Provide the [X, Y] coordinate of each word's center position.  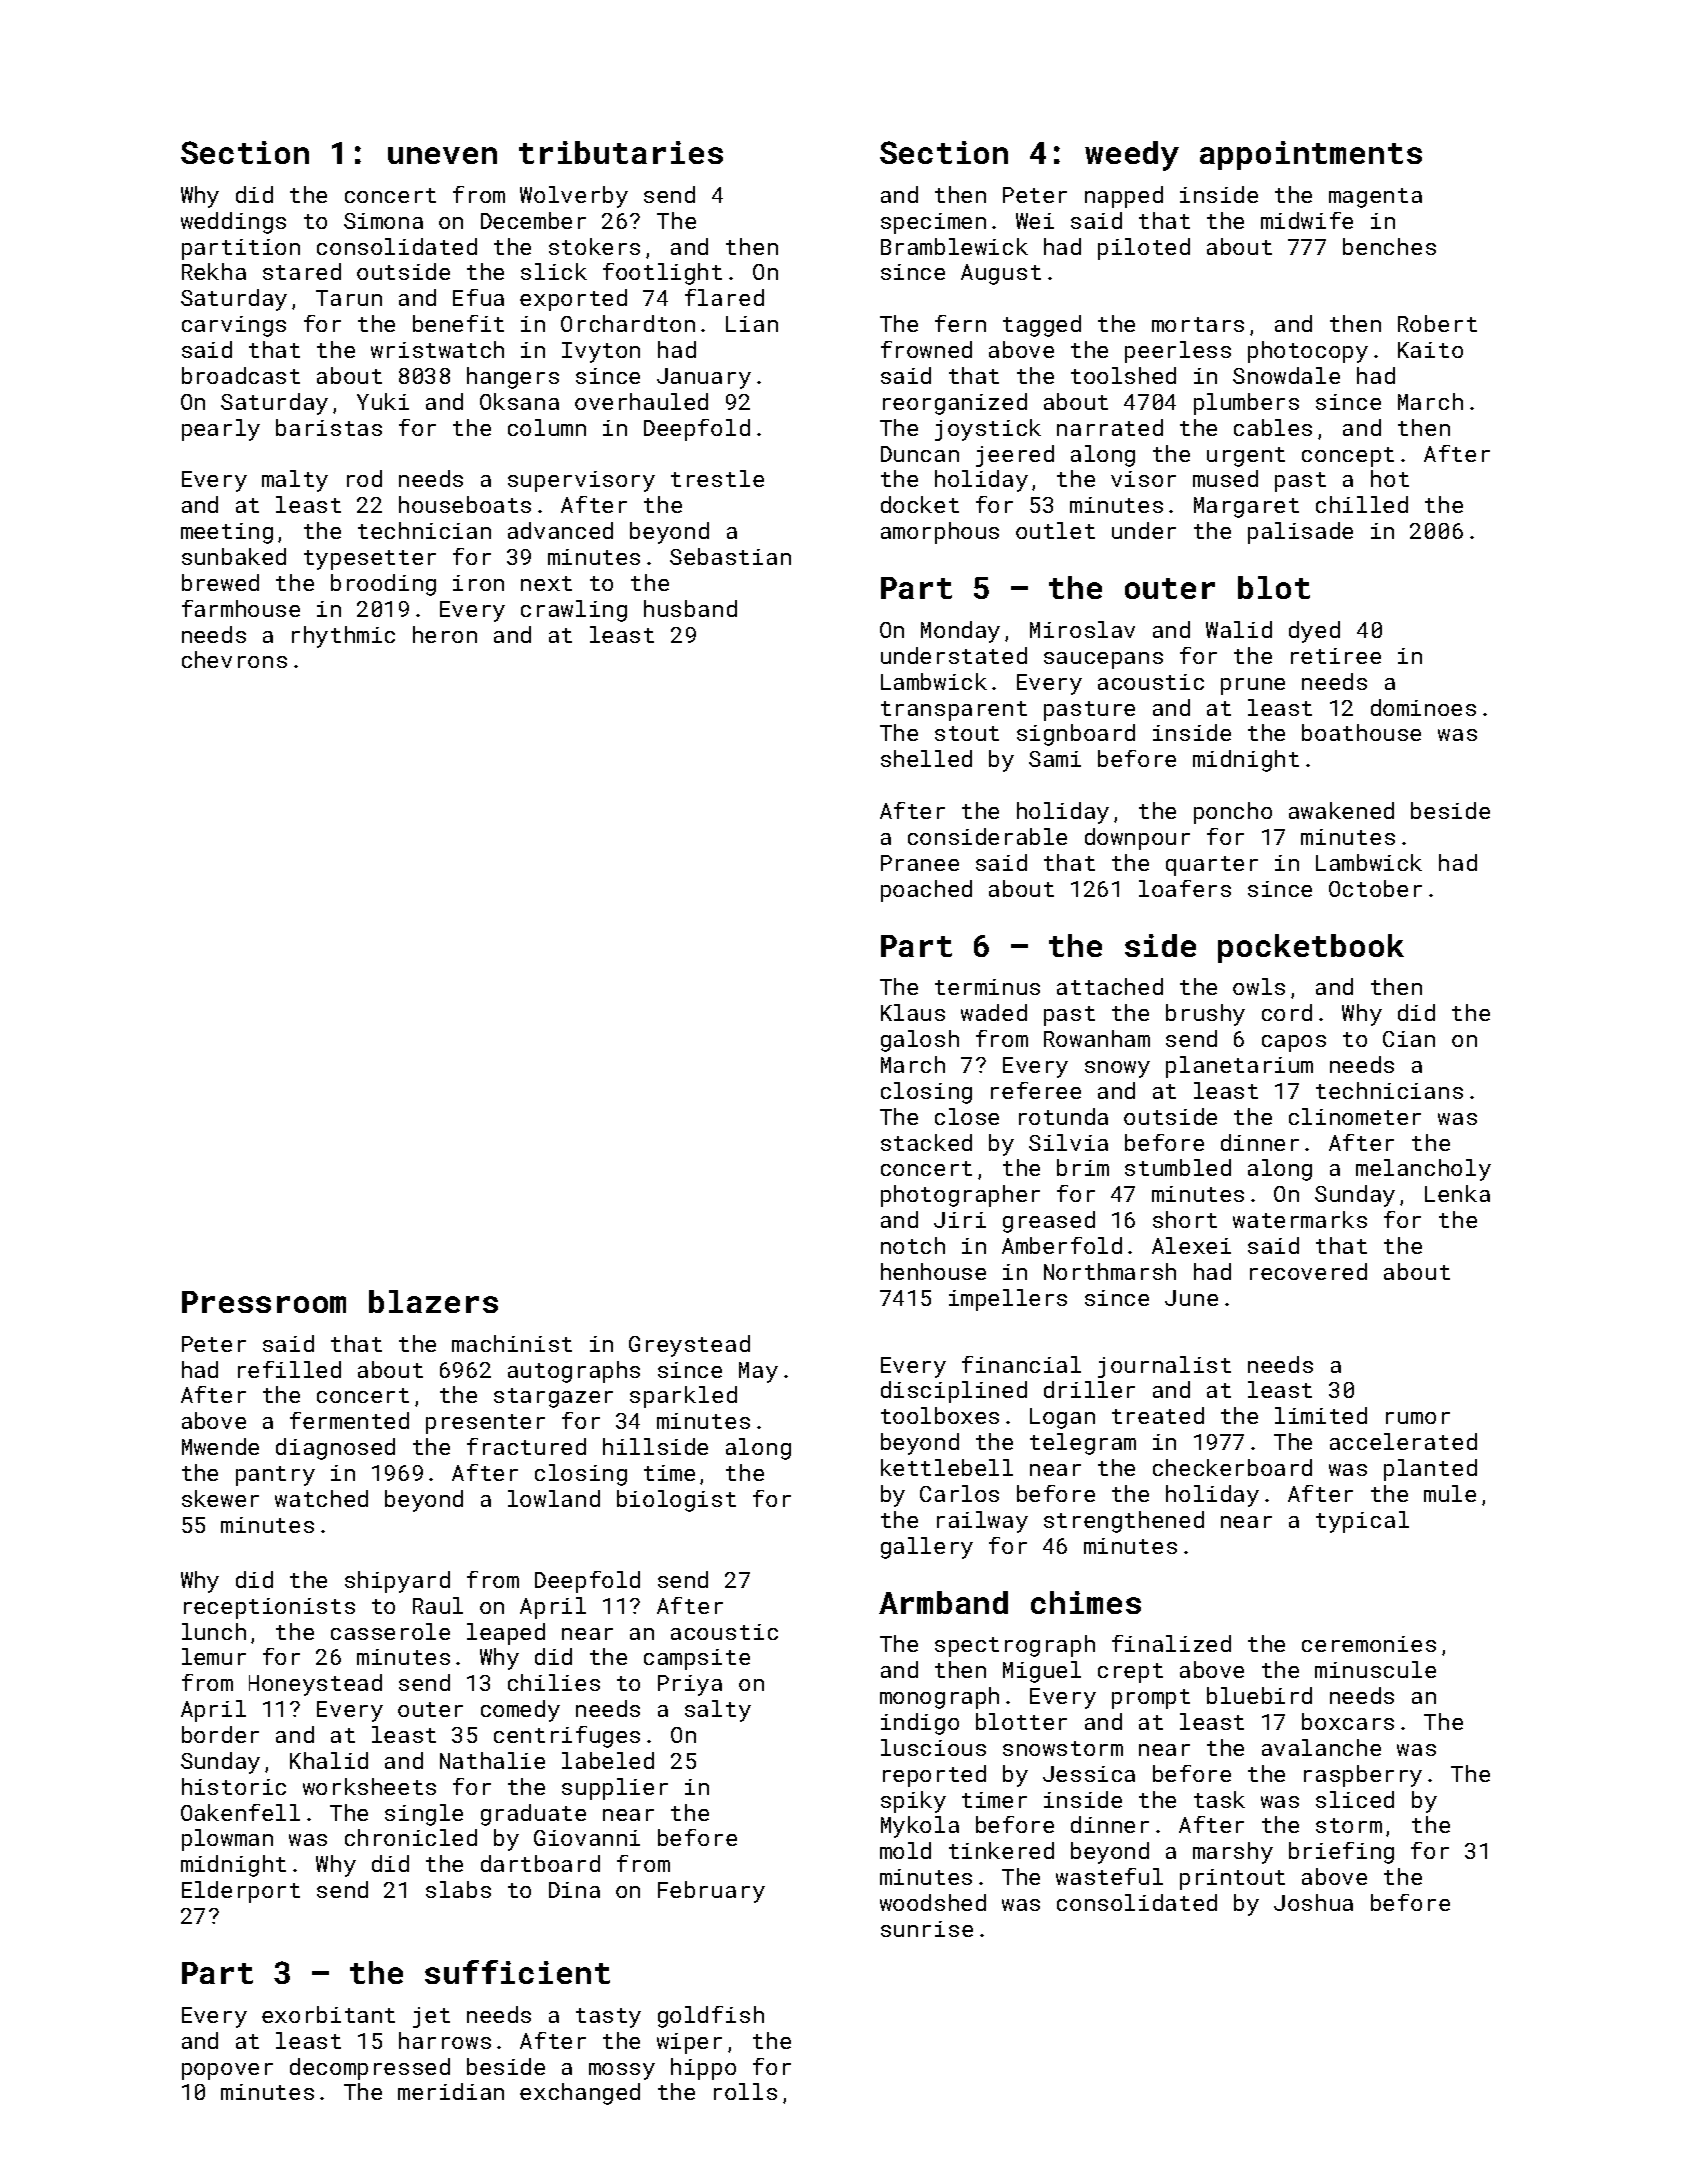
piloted [1144, 249]
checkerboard [1232, 1467]
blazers [433, 1301]
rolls [745, 2091]
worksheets [369, 1786]
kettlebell [947, 1467]
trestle [717, 478]
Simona [383, 221]
